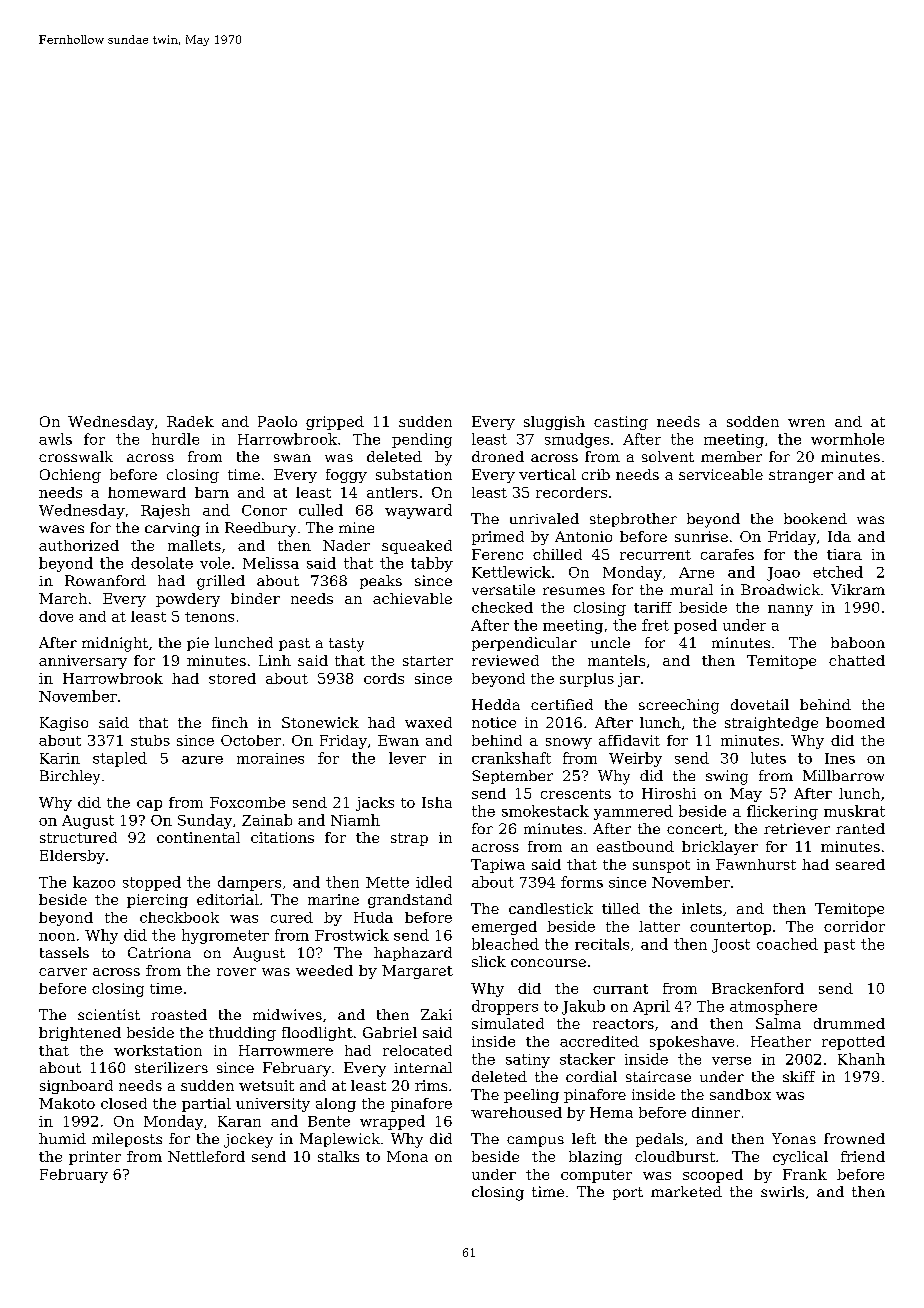 The image size is (924, 1308). What do you see at coordinates (409, 839) in the document?
I see `strap` at bounding box center [409, 839].
